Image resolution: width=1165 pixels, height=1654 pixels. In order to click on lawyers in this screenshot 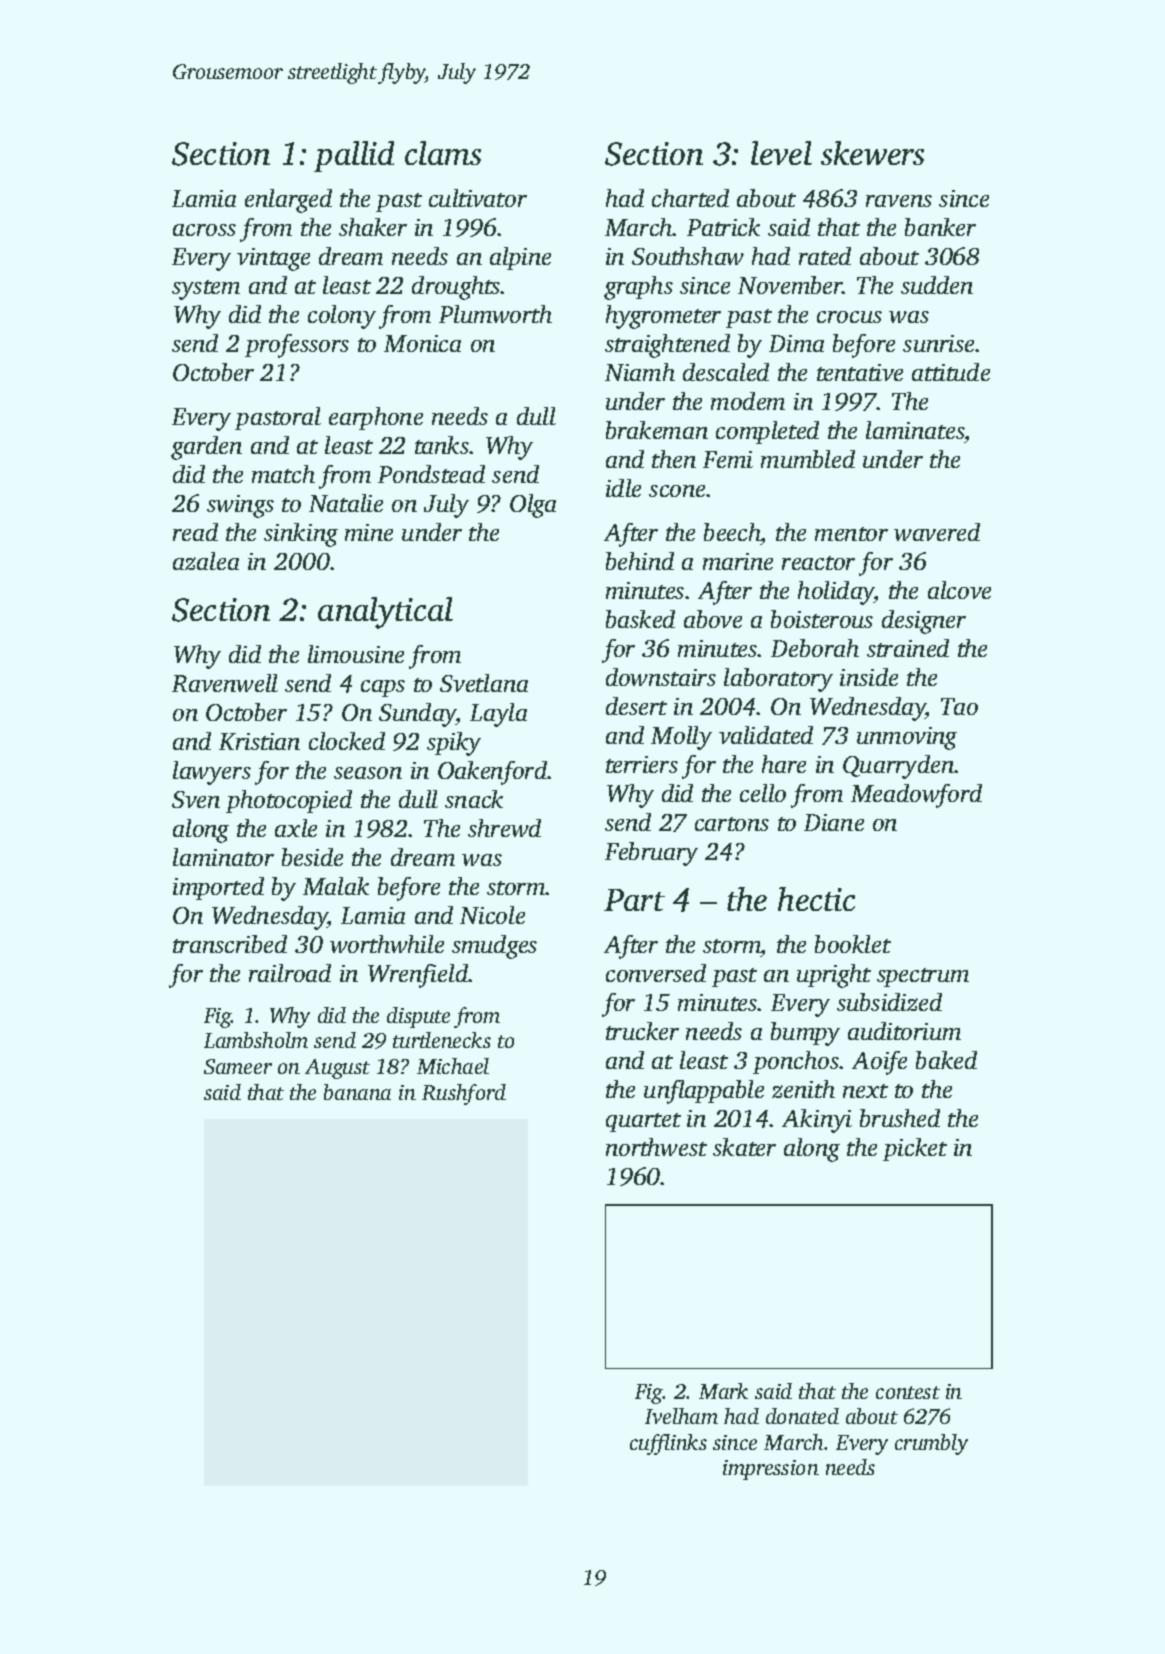, I will do `click(212, 773)`.
